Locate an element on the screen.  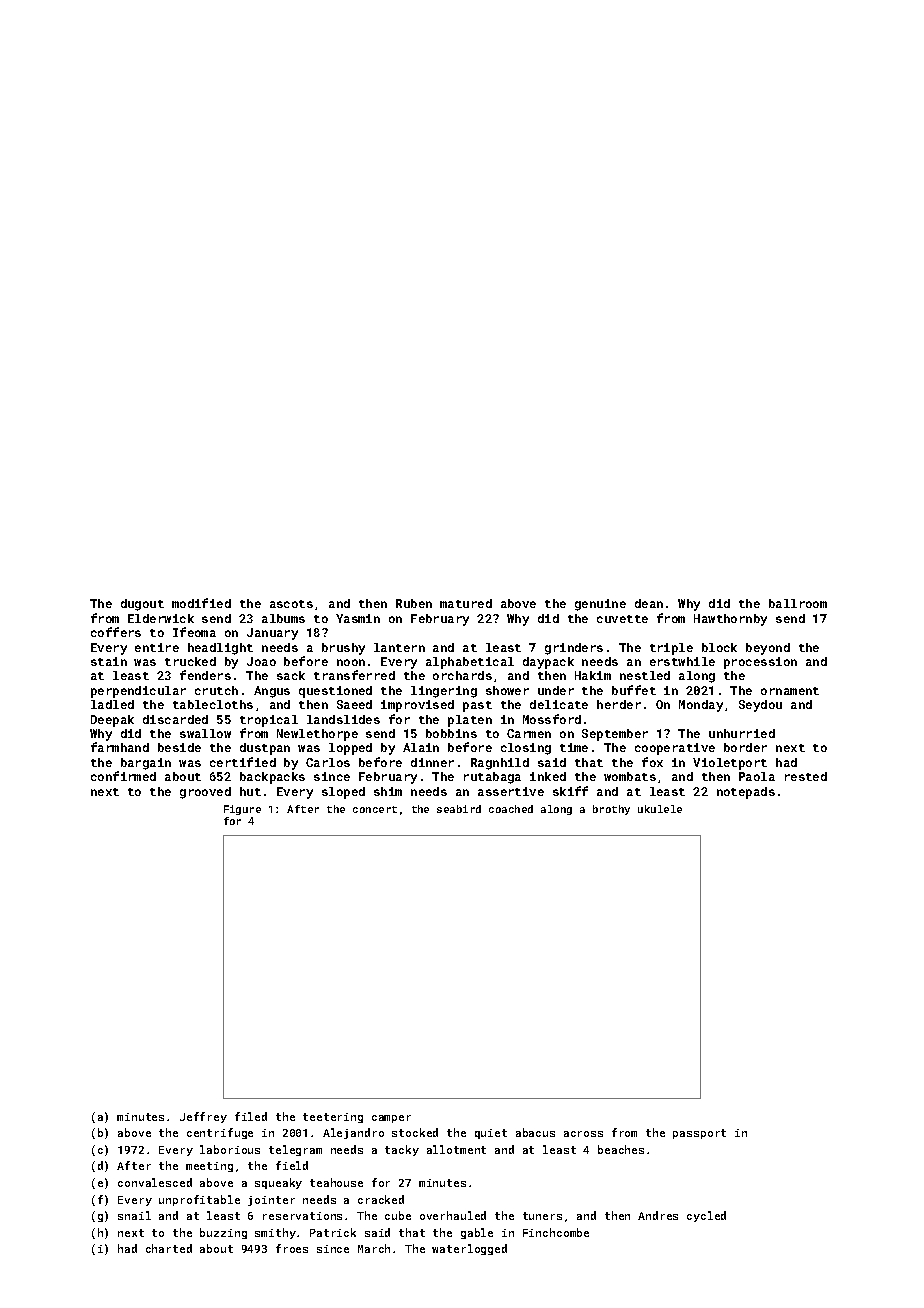
Hawthornby is located at coordinates (730, 620).
